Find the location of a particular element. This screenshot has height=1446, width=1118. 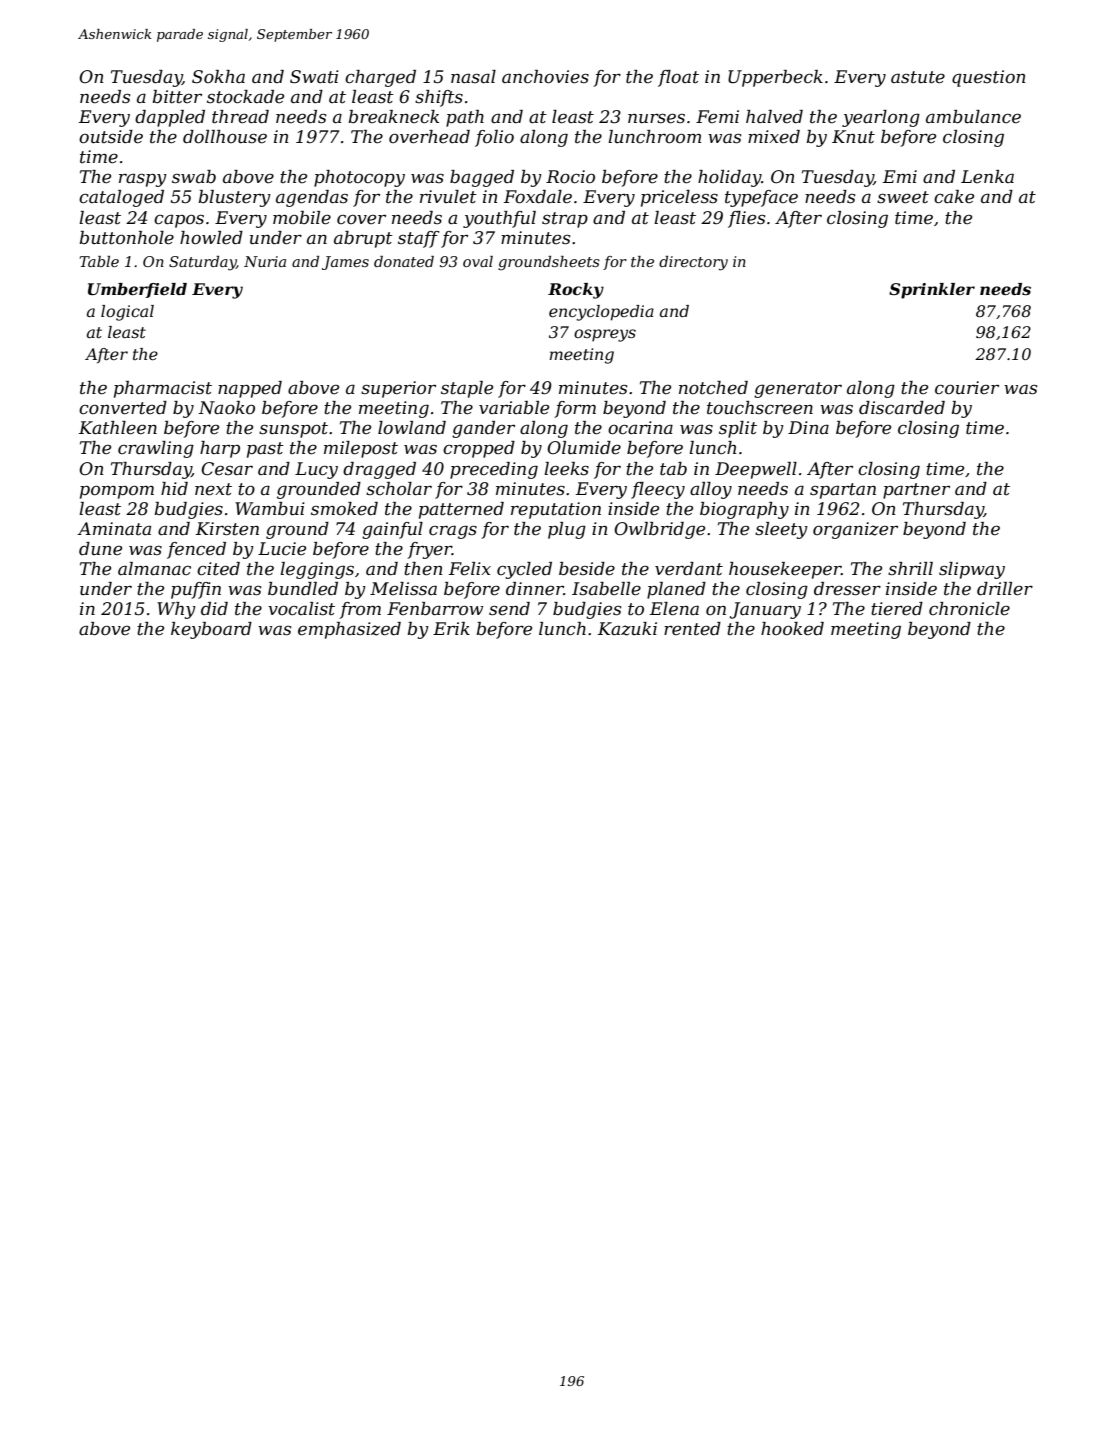

Lucy is located at coordinates (316, 470).
